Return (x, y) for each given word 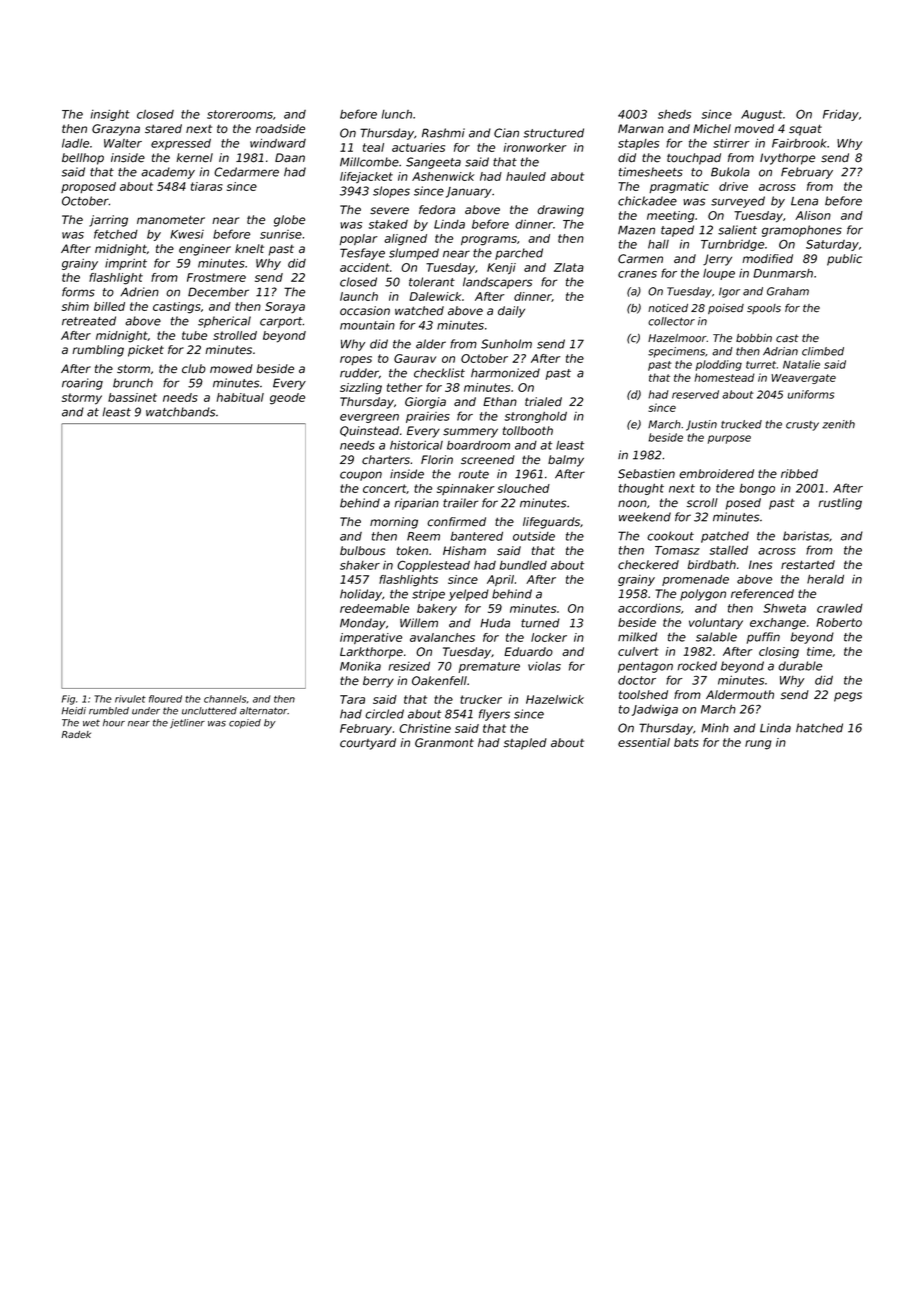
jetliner (187, 724)
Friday (841, 115)
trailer (460, 503)
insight (110, 115)
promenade (695, 580)
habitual (240, 397)
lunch (397, 114)
